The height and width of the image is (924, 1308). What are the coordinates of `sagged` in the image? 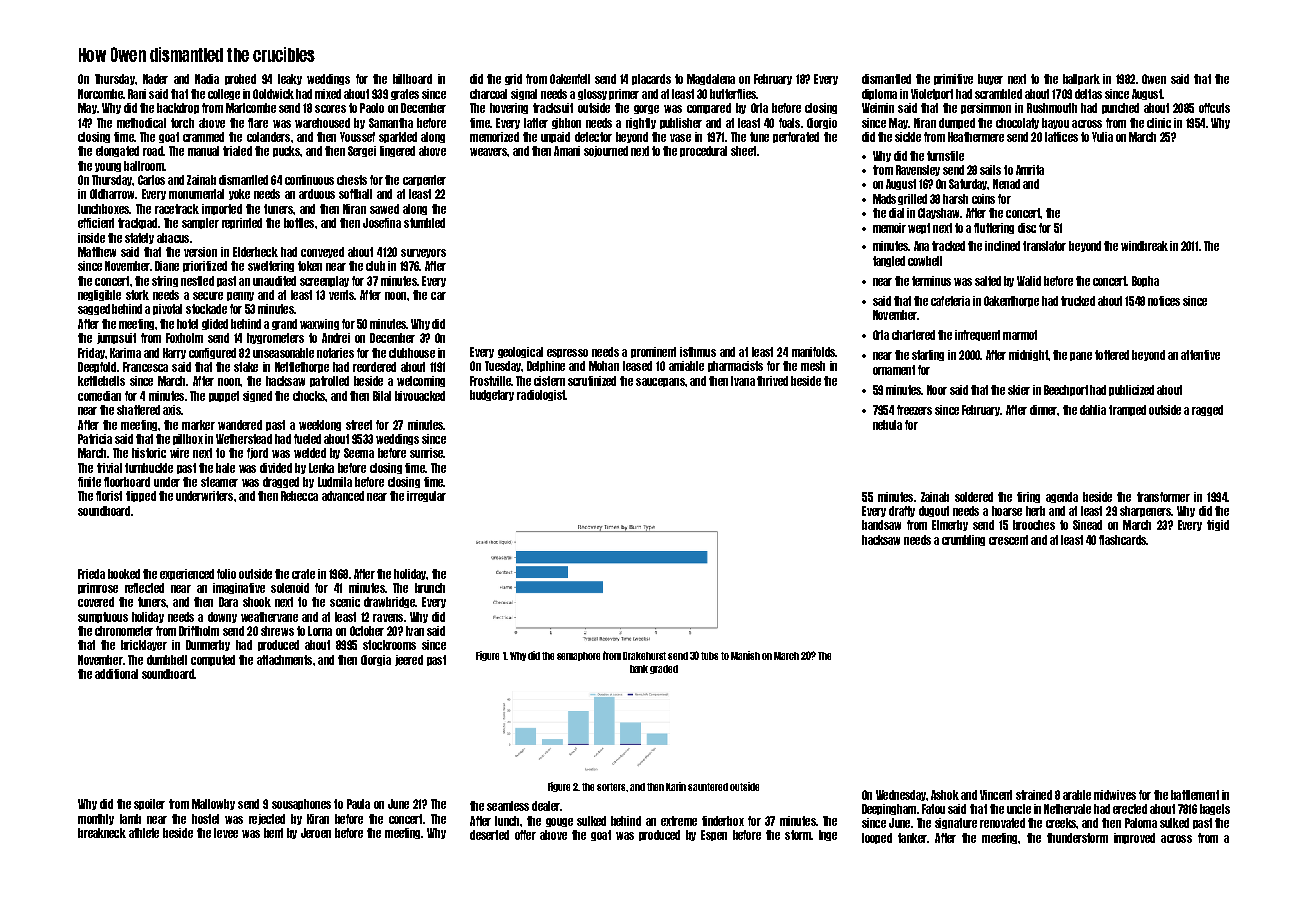 It's located at (94, 309).
